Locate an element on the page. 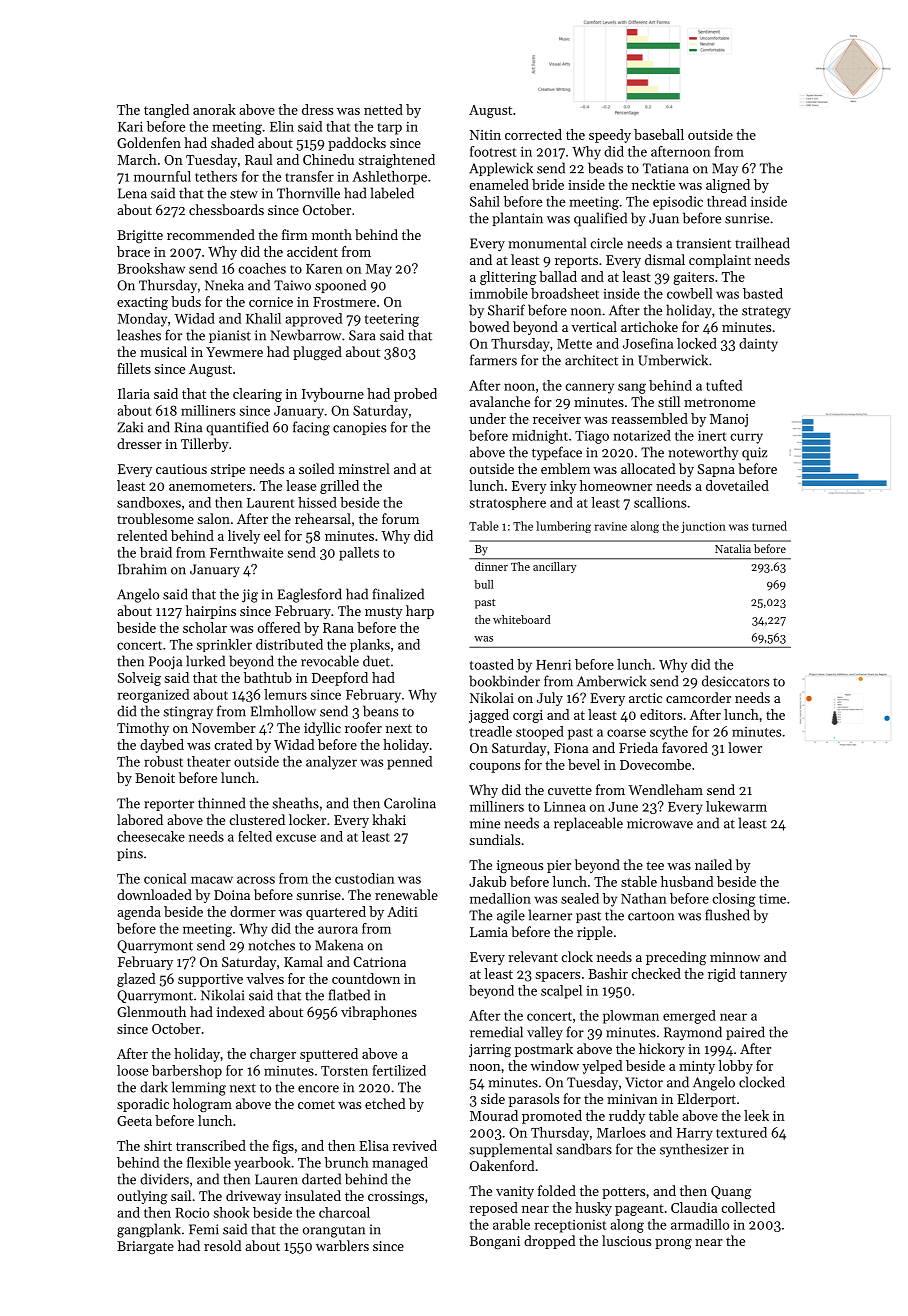  duet is located at coordinates (376, 661).
